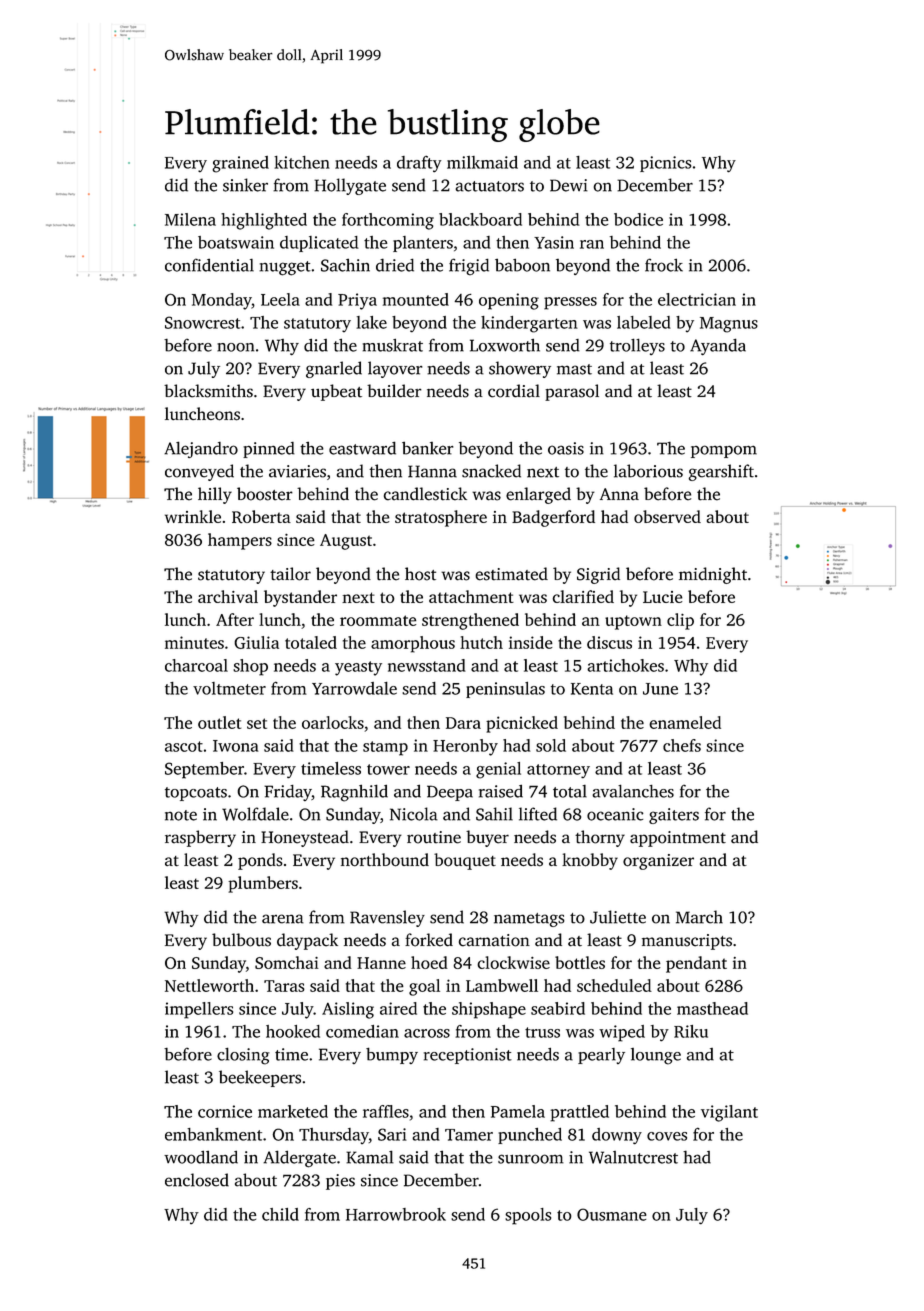  Describe the element at coordinates (396, 1214) in the document. I see `Harrowbrook` at that location.
